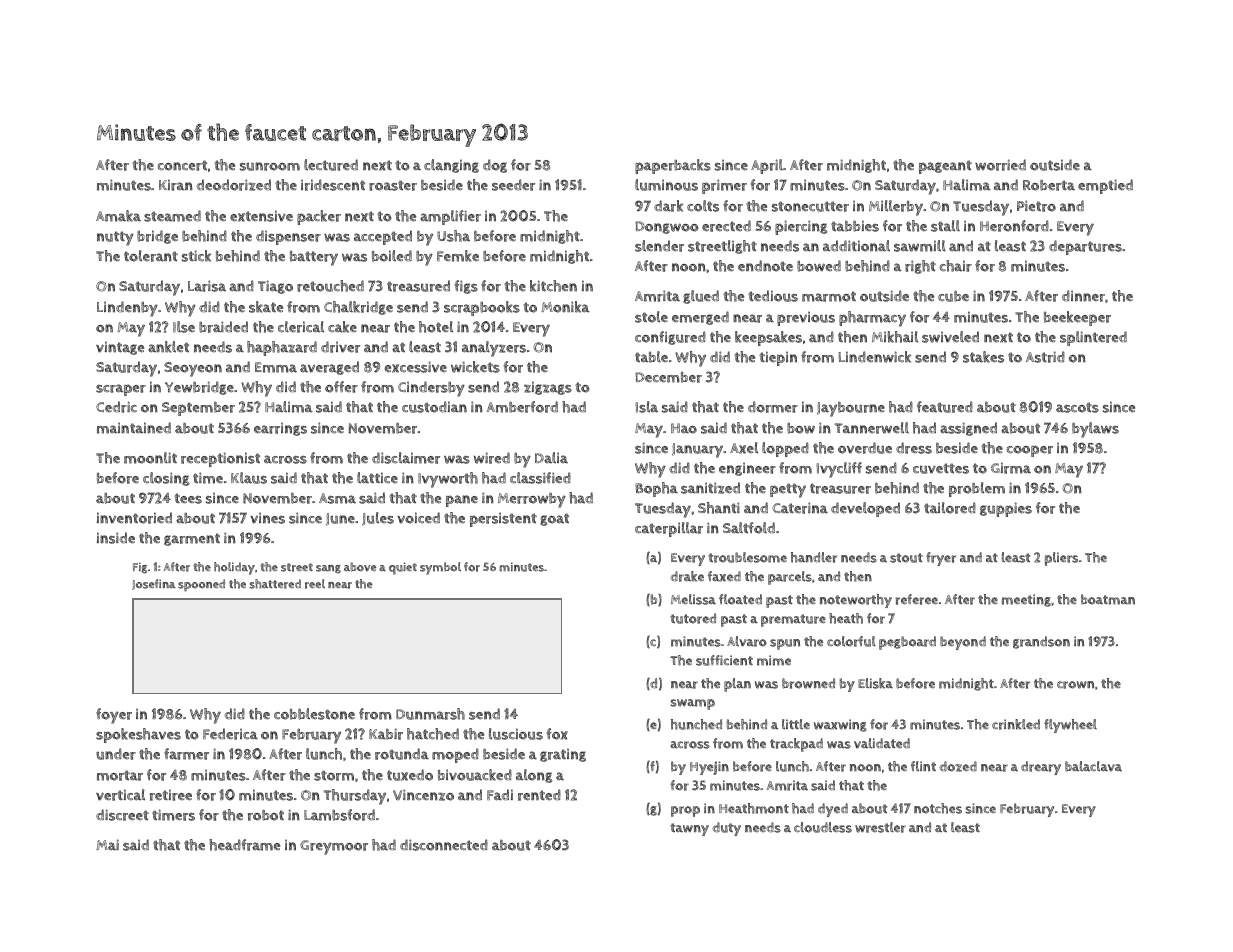 Image resolution: width=1233 pixels, height=952 pixels. Describe the element at coordinates (116, 538) in the page. I see `inside` at that location.
